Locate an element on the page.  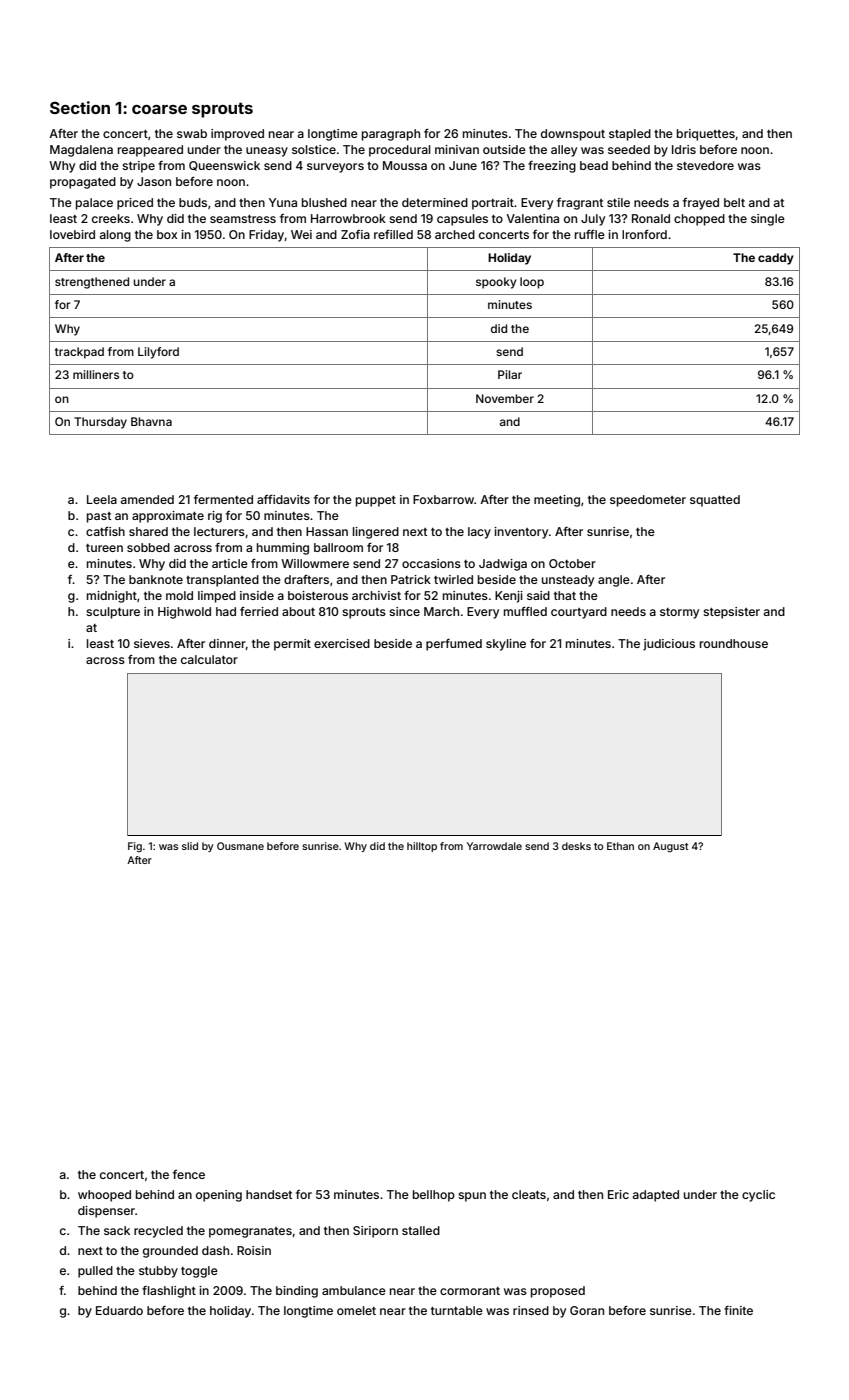
milliners is located at coordinates (96, 374).
